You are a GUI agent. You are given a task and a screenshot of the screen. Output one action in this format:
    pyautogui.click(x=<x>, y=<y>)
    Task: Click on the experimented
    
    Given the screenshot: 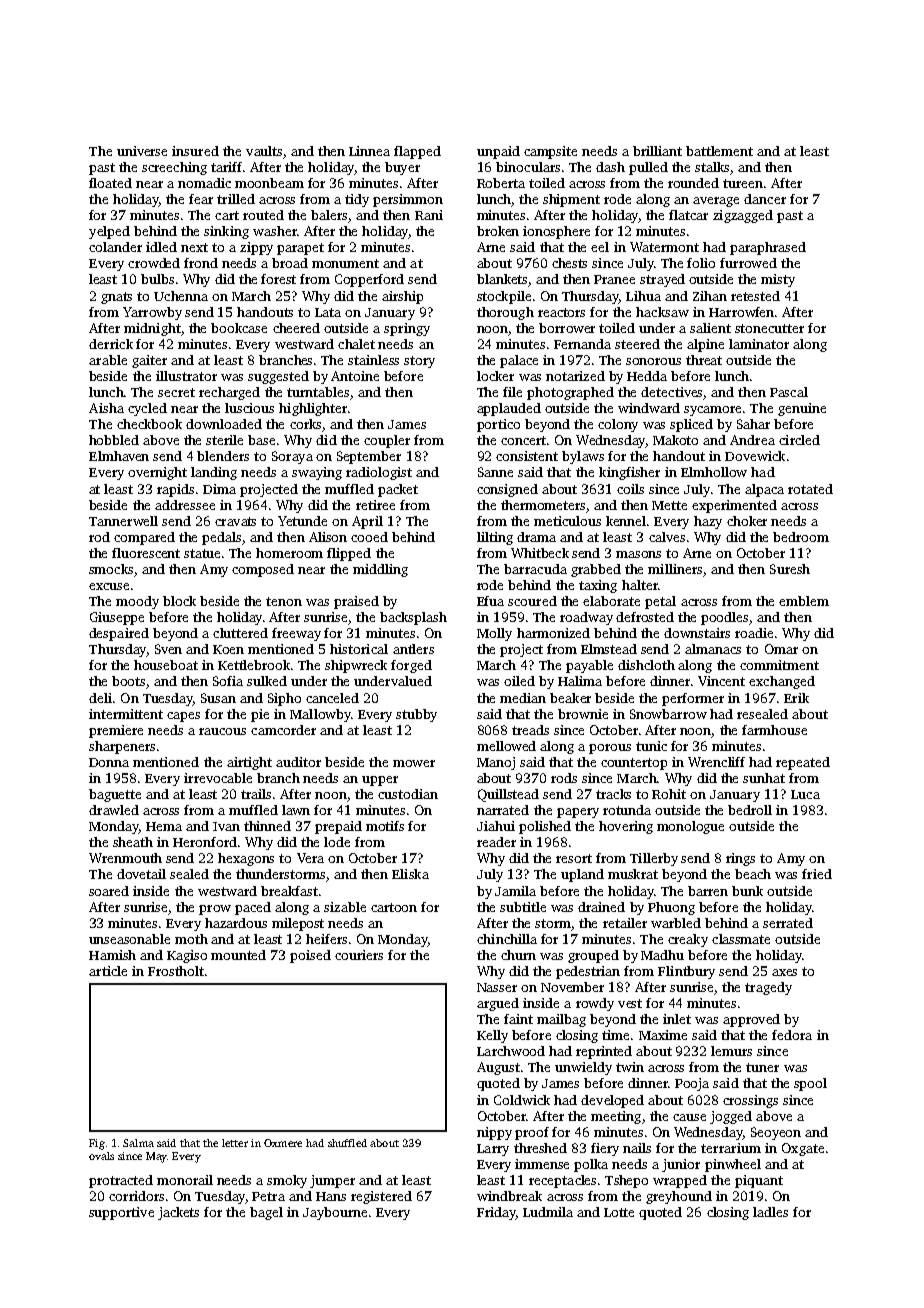 What is the action you would take?
    pyautogui.click(x=734, y=506)
